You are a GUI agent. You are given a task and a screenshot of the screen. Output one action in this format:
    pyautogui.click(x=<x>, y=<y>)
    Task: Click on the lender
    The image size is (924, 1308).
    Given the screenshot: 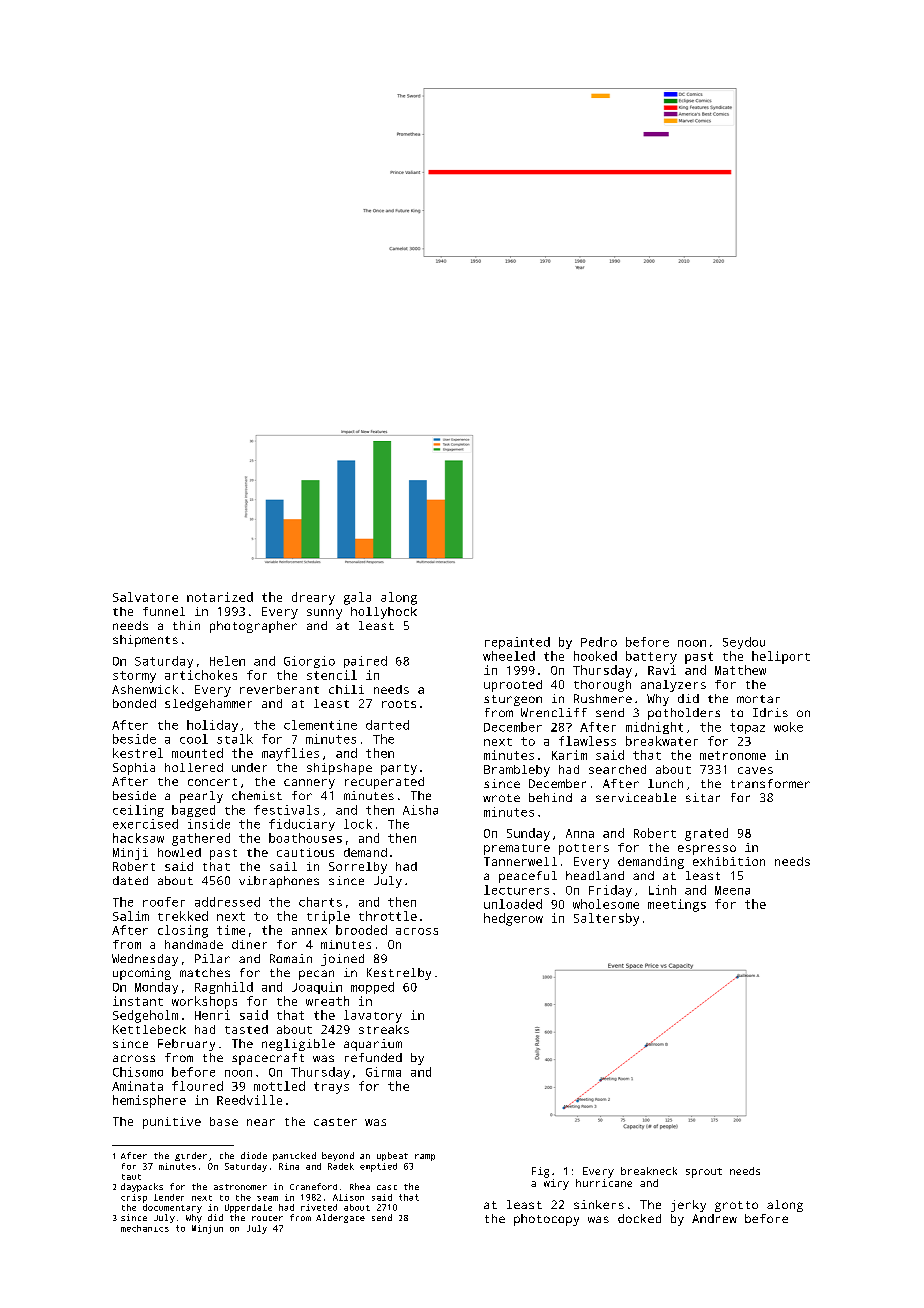 What is the action you would take?
    pyautogui.click(x=169, y=1197)
